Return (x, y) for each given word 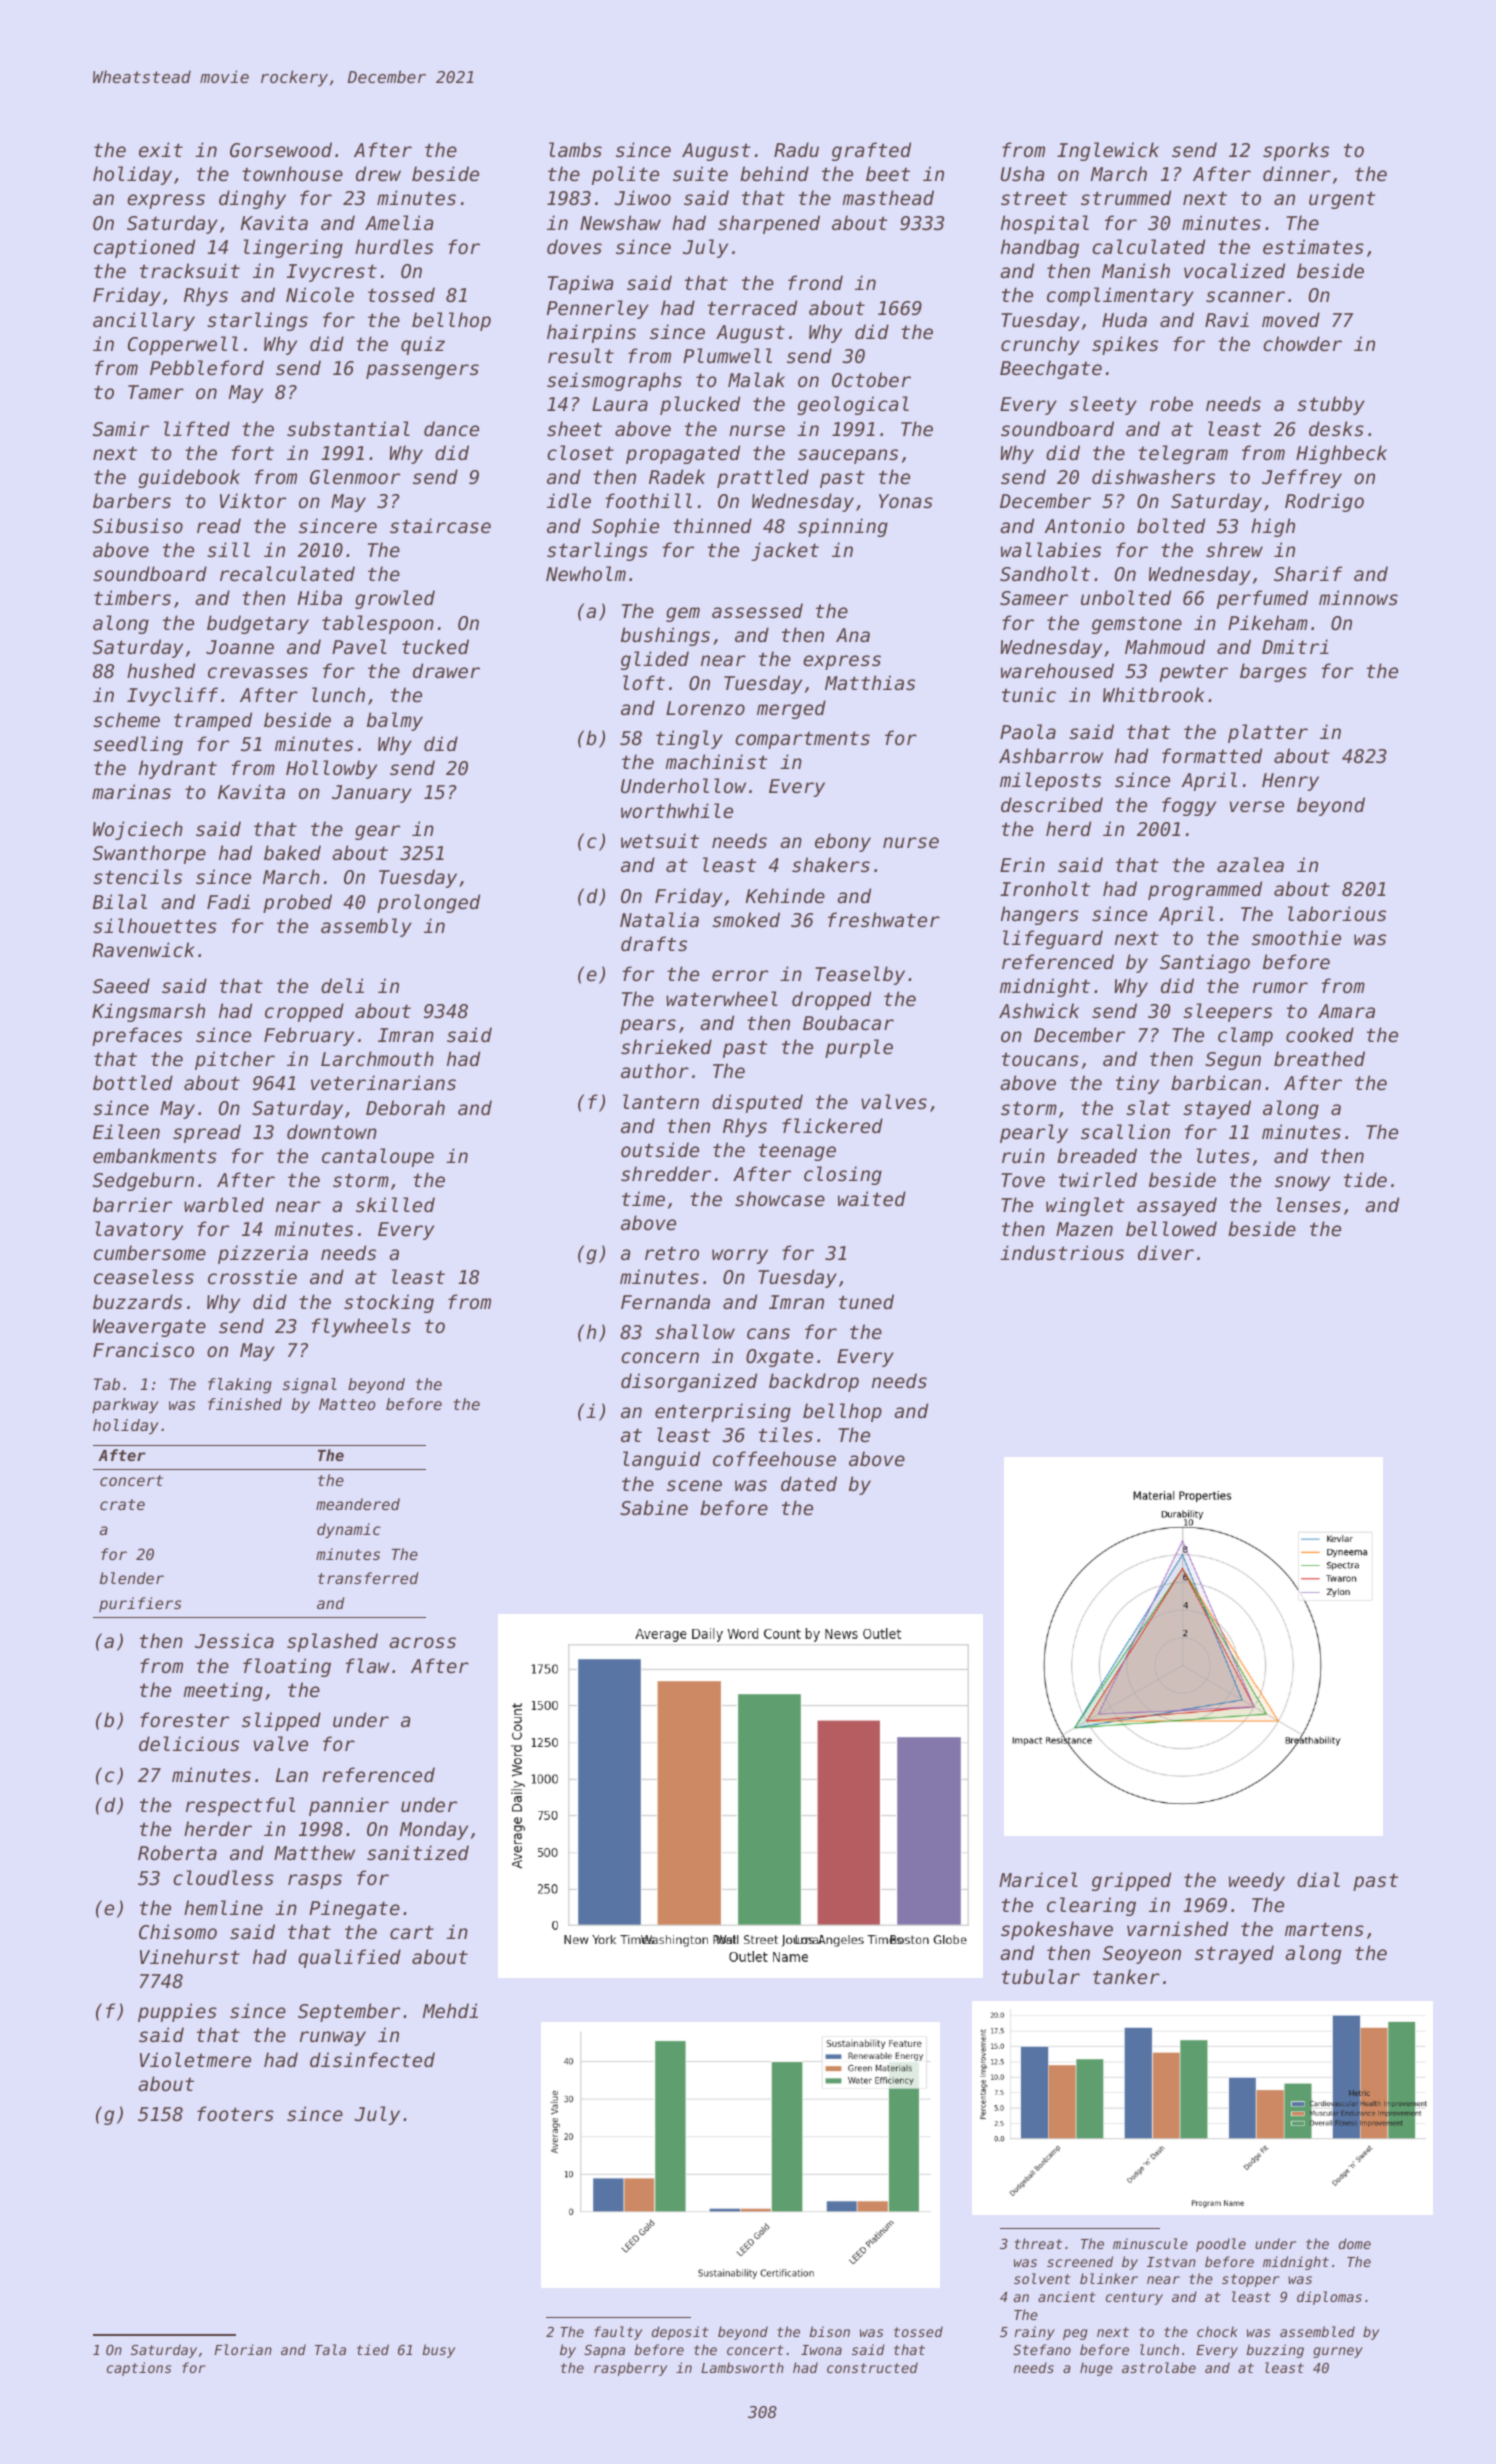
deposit (680, 2333)
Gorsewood (281, 150)
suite (700, 173)
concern (660, 1357)
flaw (368, 1665)
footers (235, 2113)
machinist (716, 761)
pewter (1194, 673)
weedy (1257, 1881)
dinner (1297, 173)
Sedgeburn (143, 1181)
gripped (1131, 1881)
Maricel (1038, 1879)
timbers (132, 598)
